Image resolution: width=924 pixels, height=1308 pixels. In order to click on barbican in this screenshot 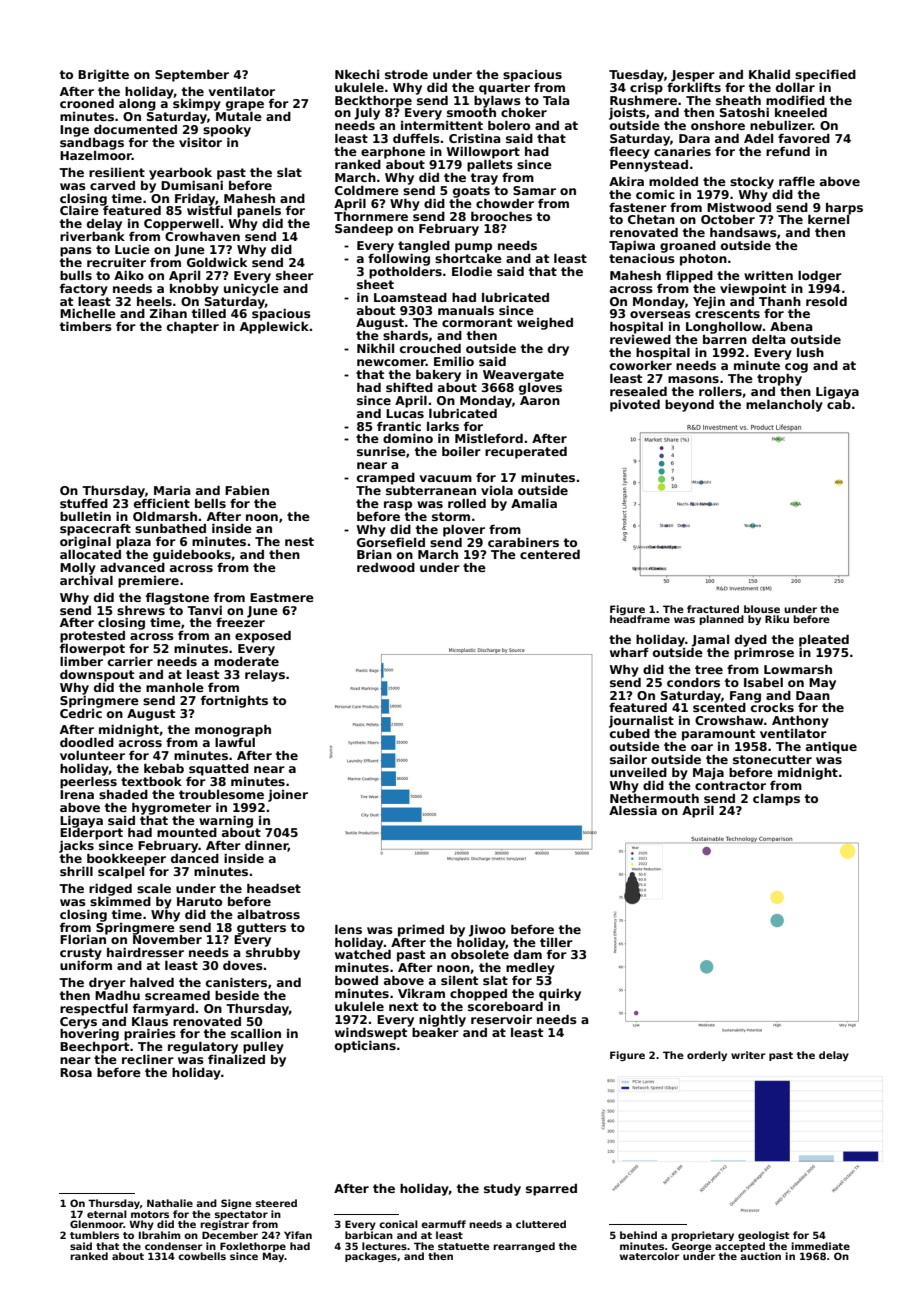, I will do `click(369, 1235)`.
